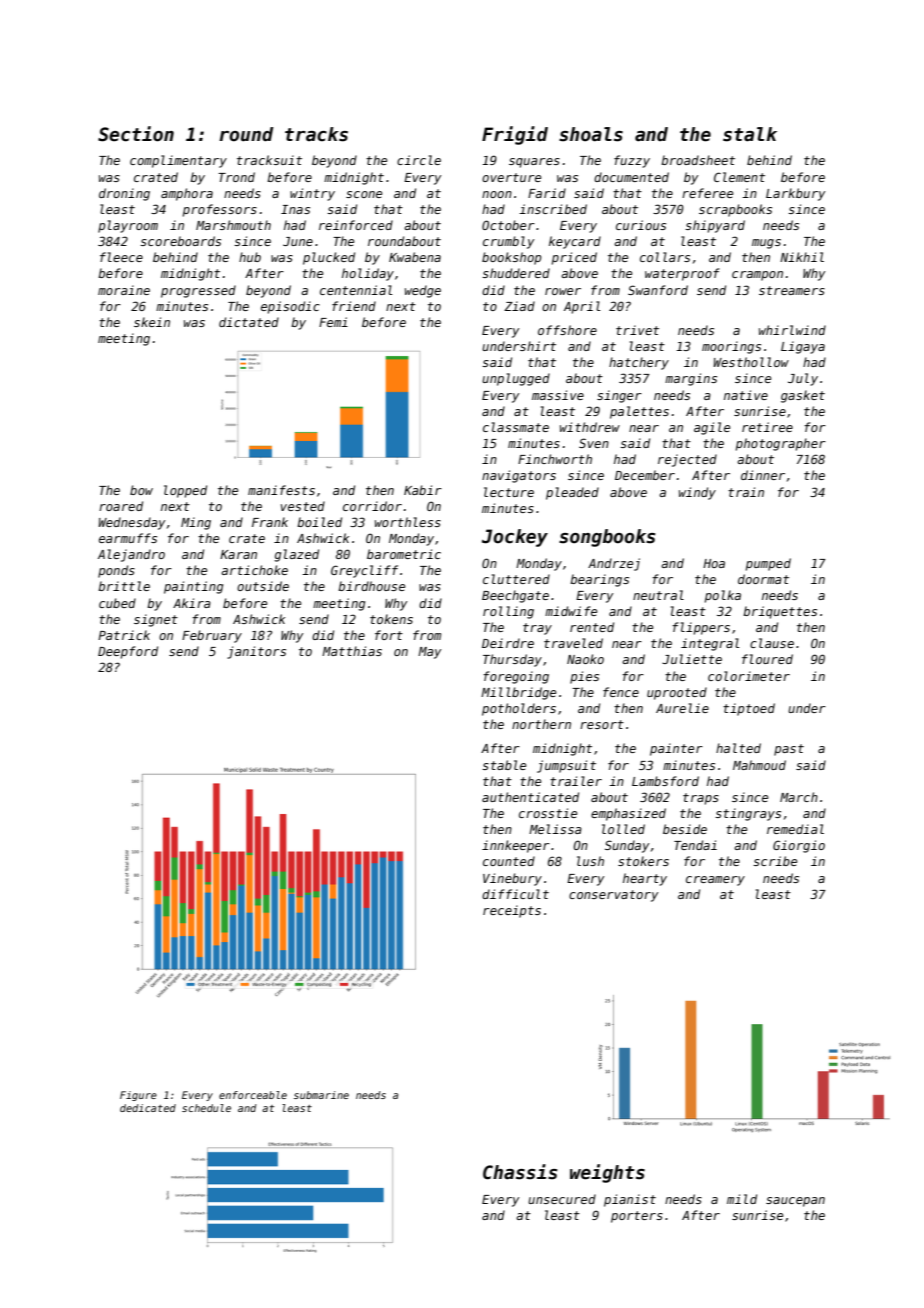 The image size is (924, 1308). Describe the element at coordinates (419, 160) in the screenshot. I see `circle` at that location.
